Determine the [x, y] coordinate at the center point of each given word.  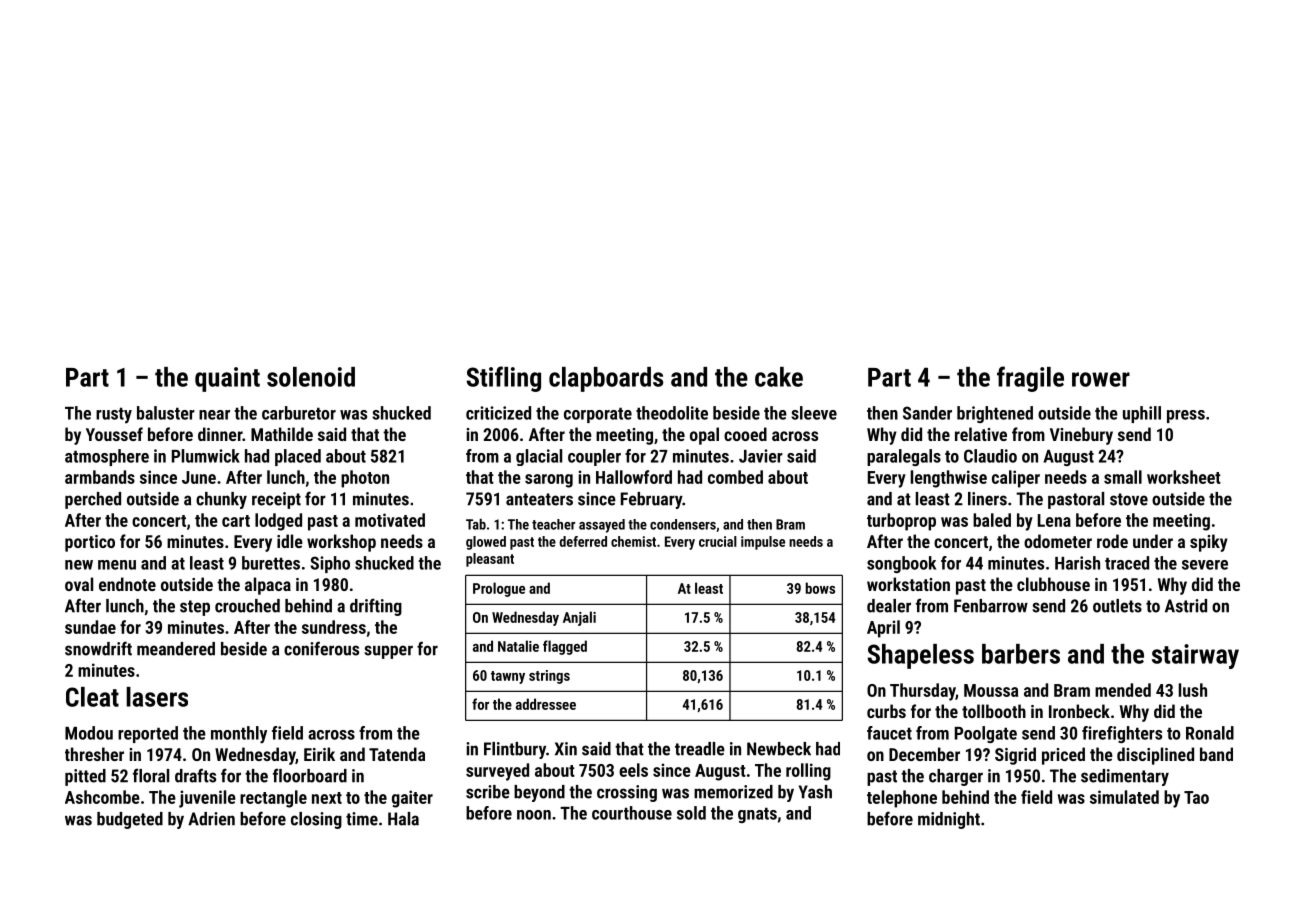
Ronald [1210, 733]
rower [1101, 379]
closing [316, 820]
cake [779, 377]
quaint [227, 379]
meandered [176, 649]
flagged [565, 647]
